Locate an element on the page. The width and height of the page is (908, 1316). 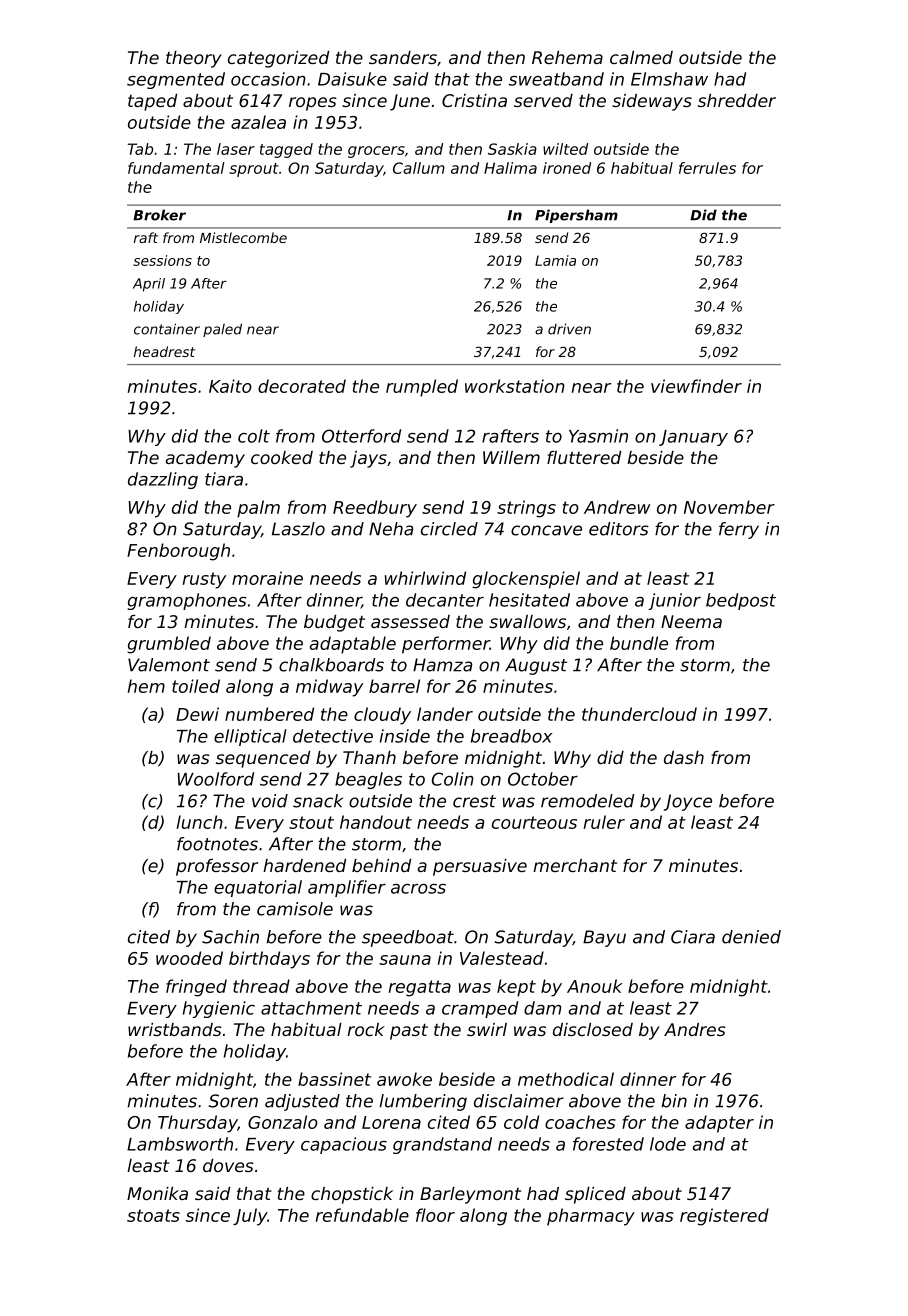
Andres is located at coordinates (695, 1029).
